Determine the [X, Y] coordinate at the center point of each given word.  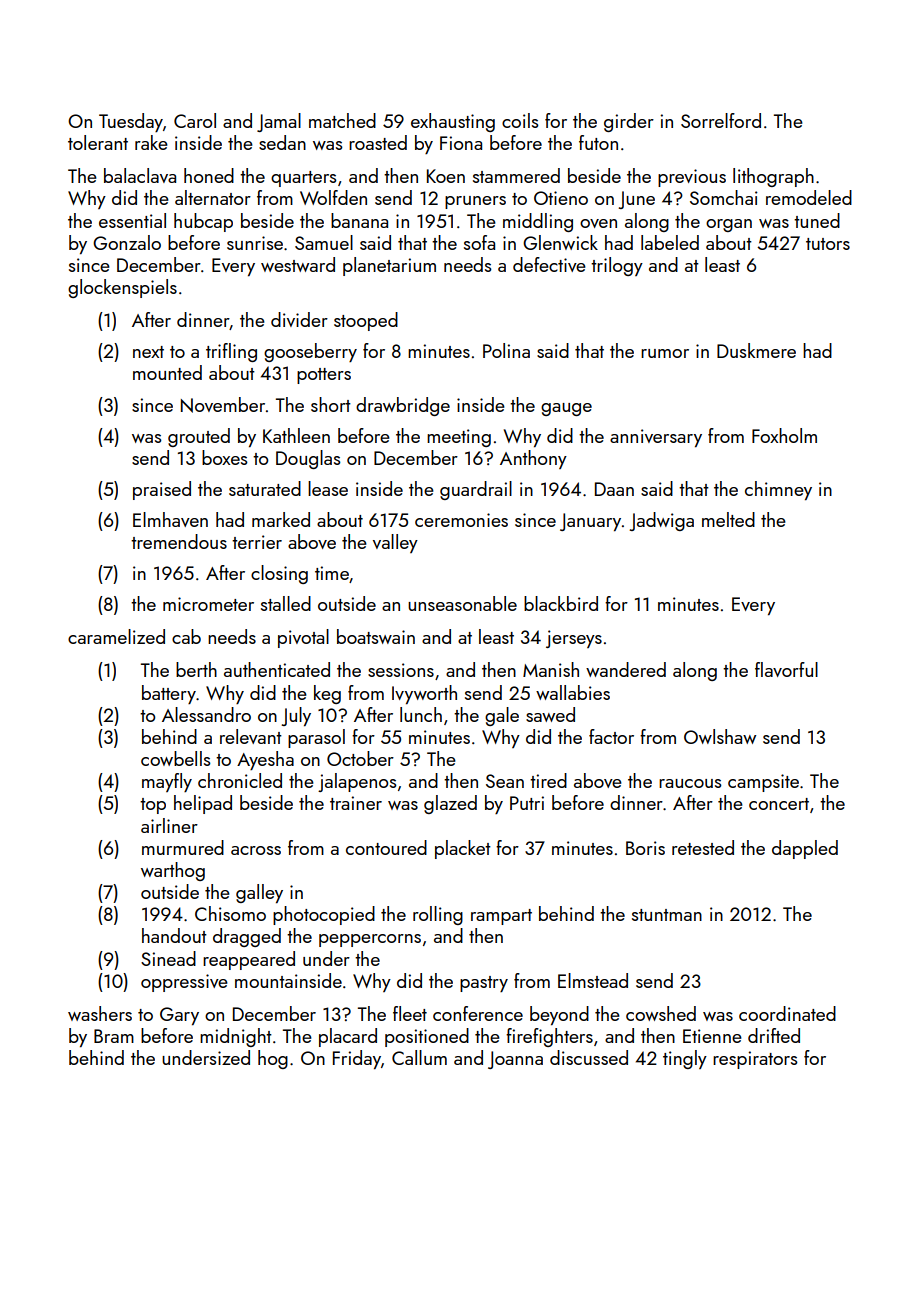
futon [598, 142]
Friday [357, 1059]
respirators [755, 1060]
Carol [195, 120]
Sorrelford [721, 120]
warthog [173, 871]
